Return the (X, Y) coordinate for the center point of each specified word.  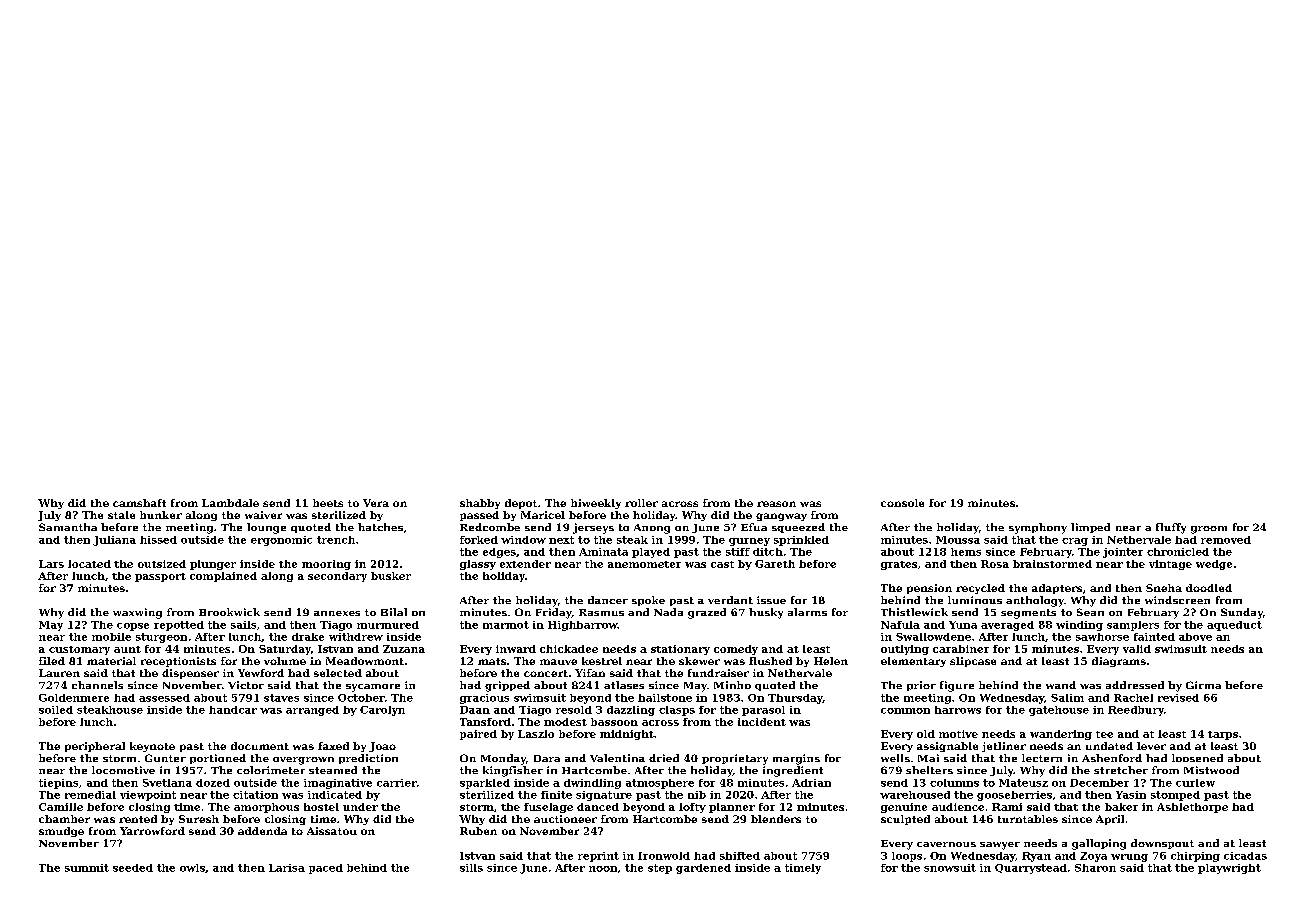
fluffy (1171, 528)
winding (1079, 626)
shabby (480, 504)
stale (121, 515)
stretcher (1121, 770)
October (361, 698)
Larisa (287, 868)
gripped (507, 686)
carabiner (961, 649)
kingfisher (513, 771)
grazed (707, 613)
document (260, 746)
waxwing (137, 613)
